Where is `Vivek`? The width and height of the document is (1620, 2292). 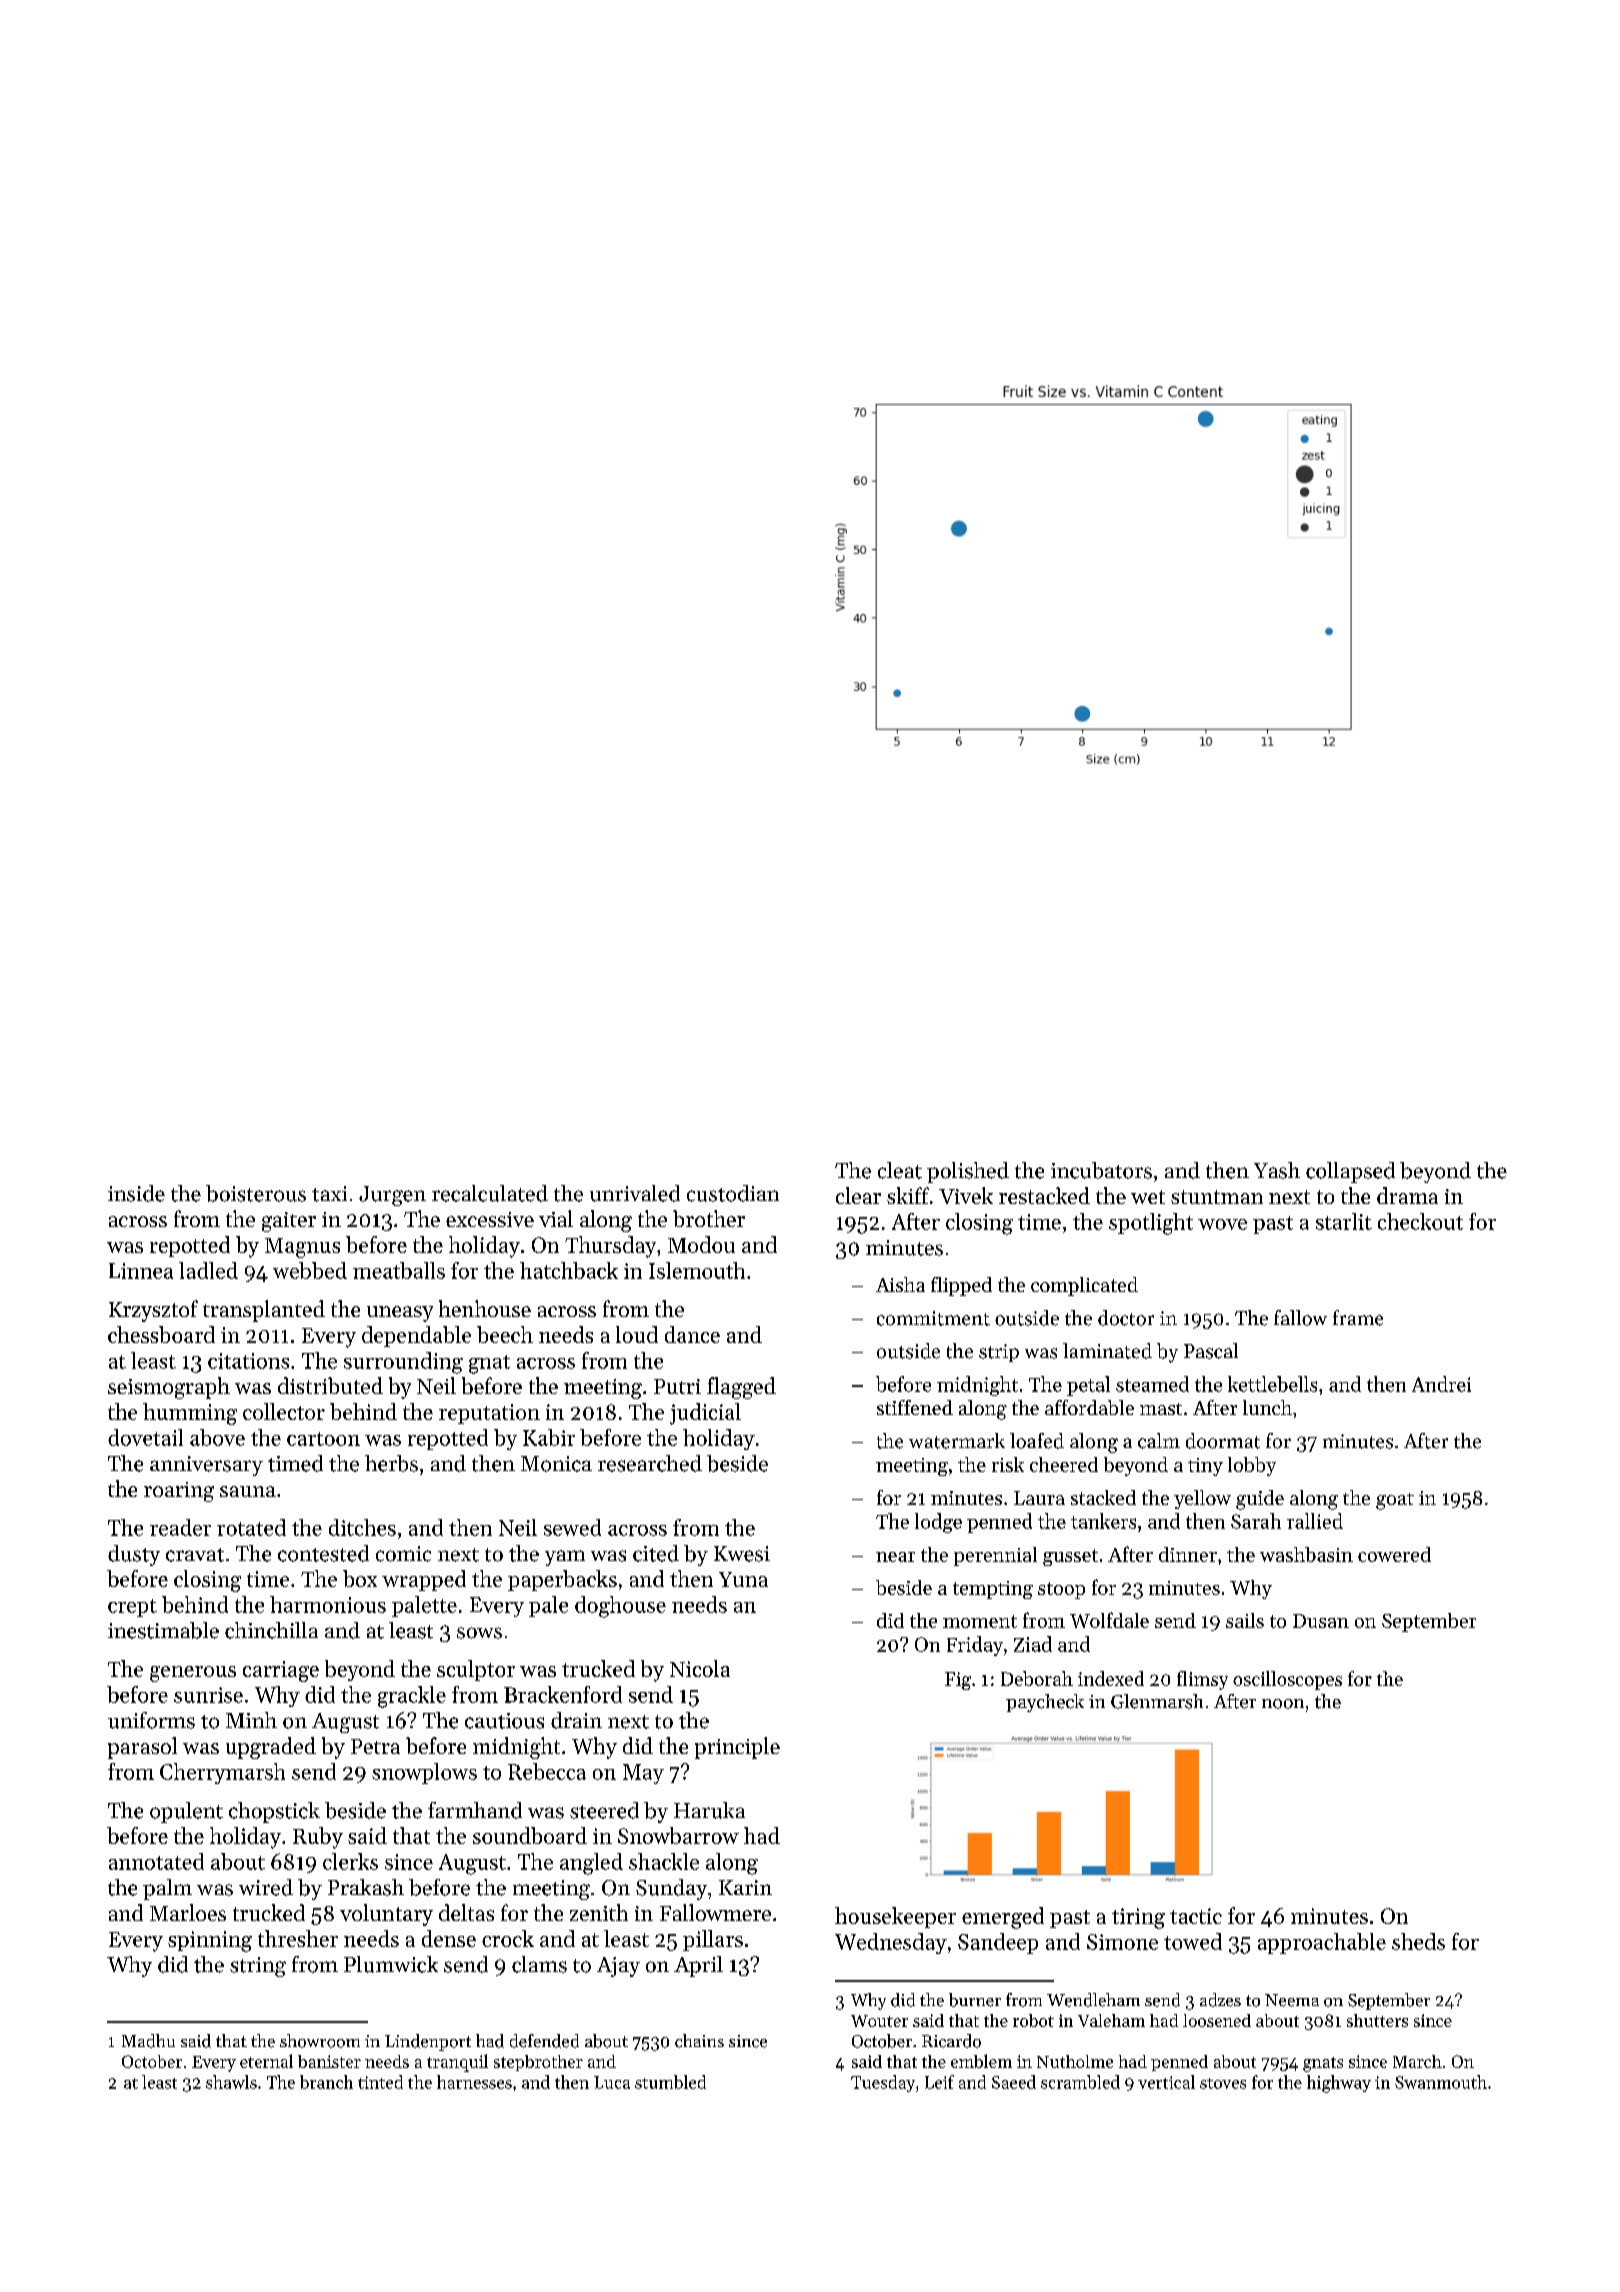 Vivek is located at coordinates (966, 1195).
